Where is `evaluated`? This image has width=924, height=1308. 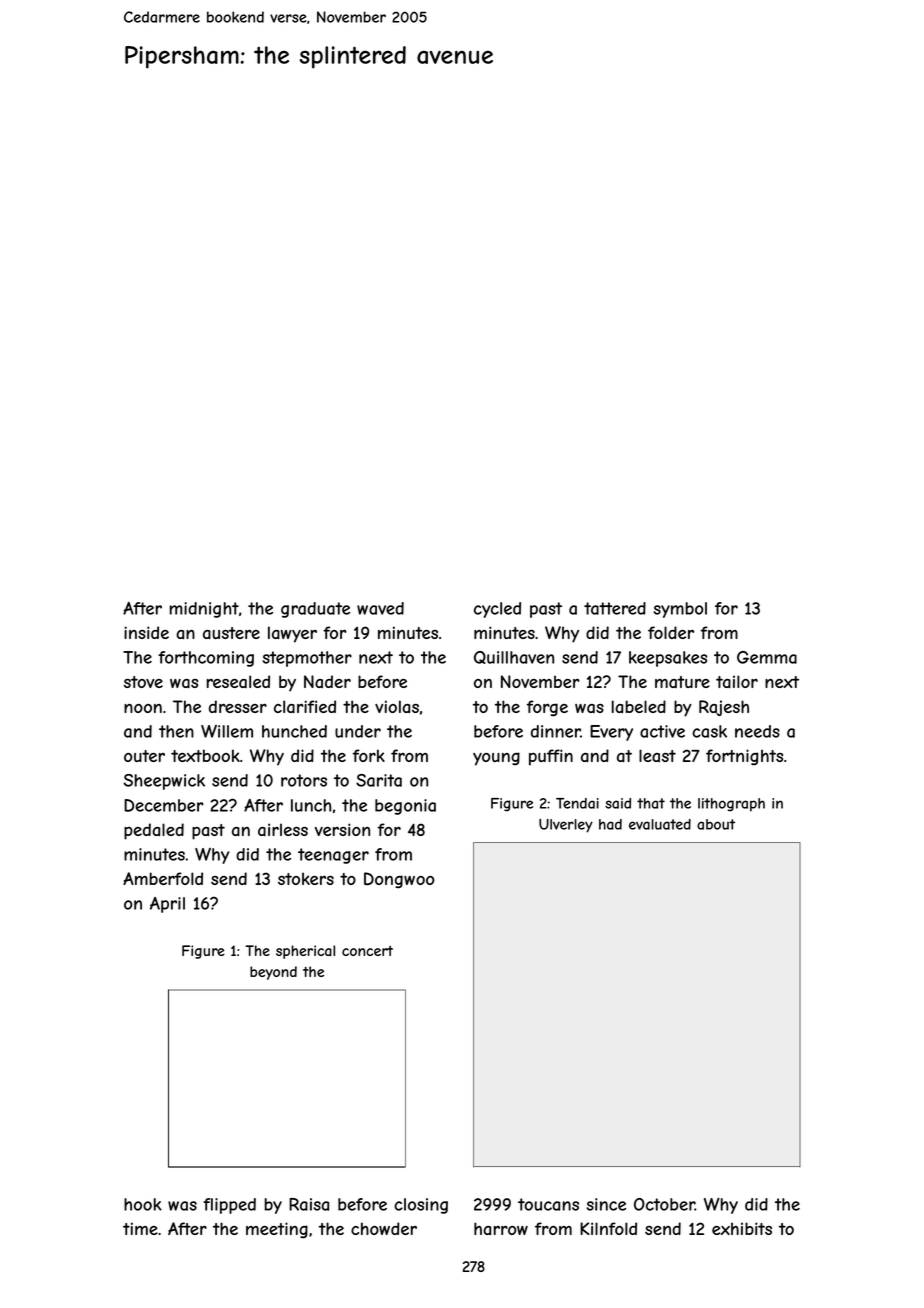 evaluated is located at coordinates (660, 824).
